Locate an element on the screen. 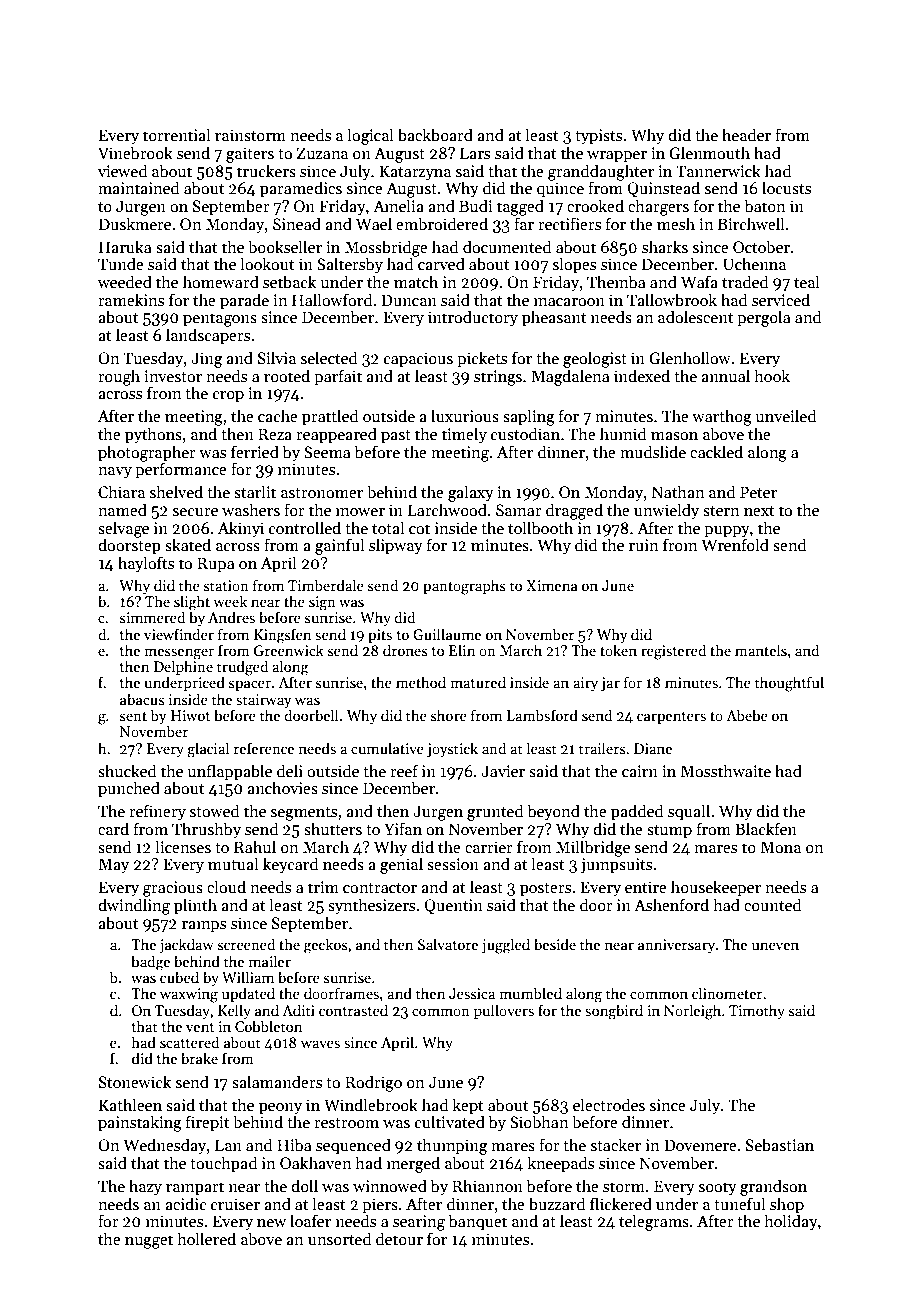 This screenshot has width=924, height=1314. Jessica is located at coordinates (472, 993).
